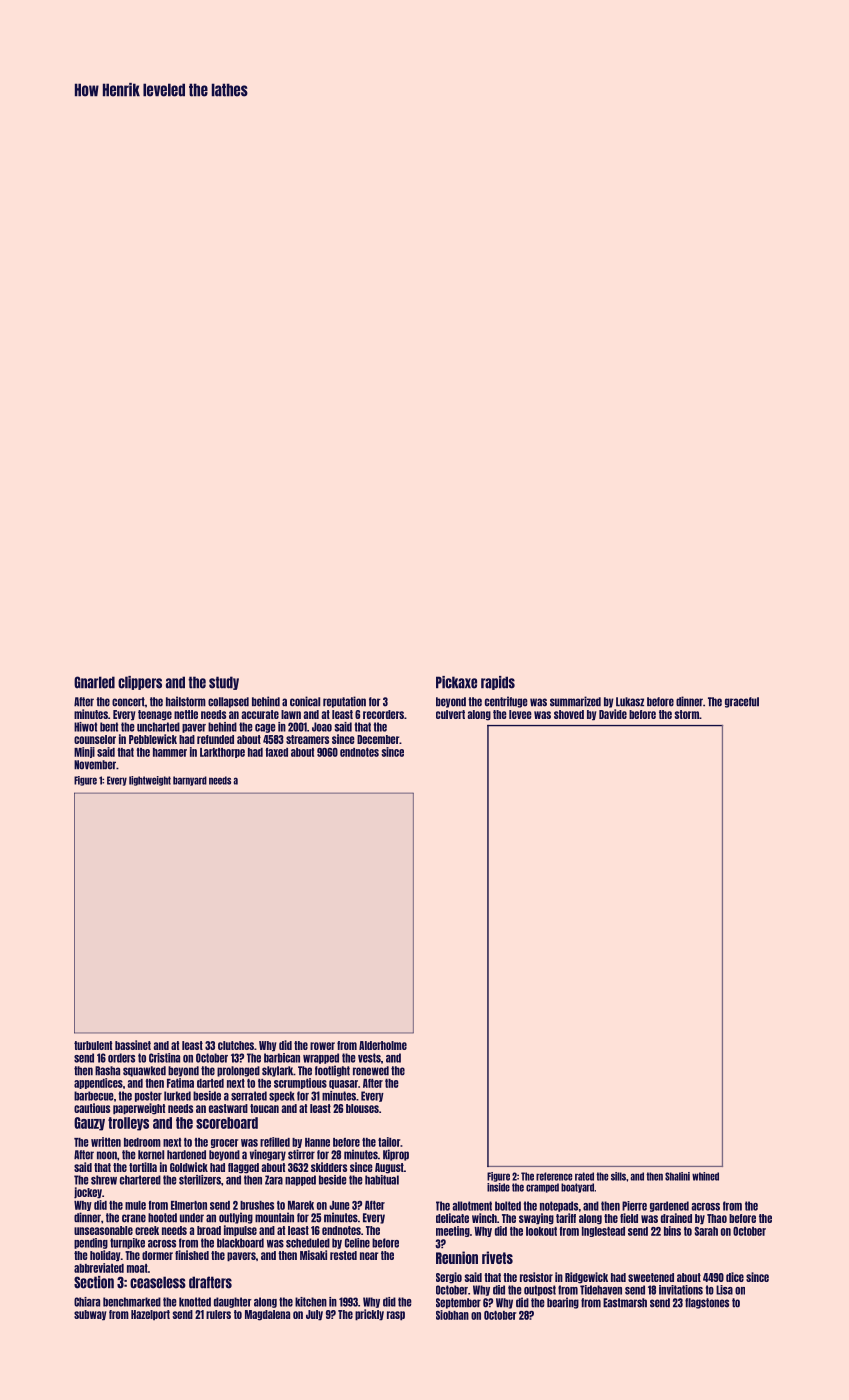 This screenshot has width=849, height=1400. Describe the element at coordinates (618, 1176) in the screenshot. I see `sills` at that location.
